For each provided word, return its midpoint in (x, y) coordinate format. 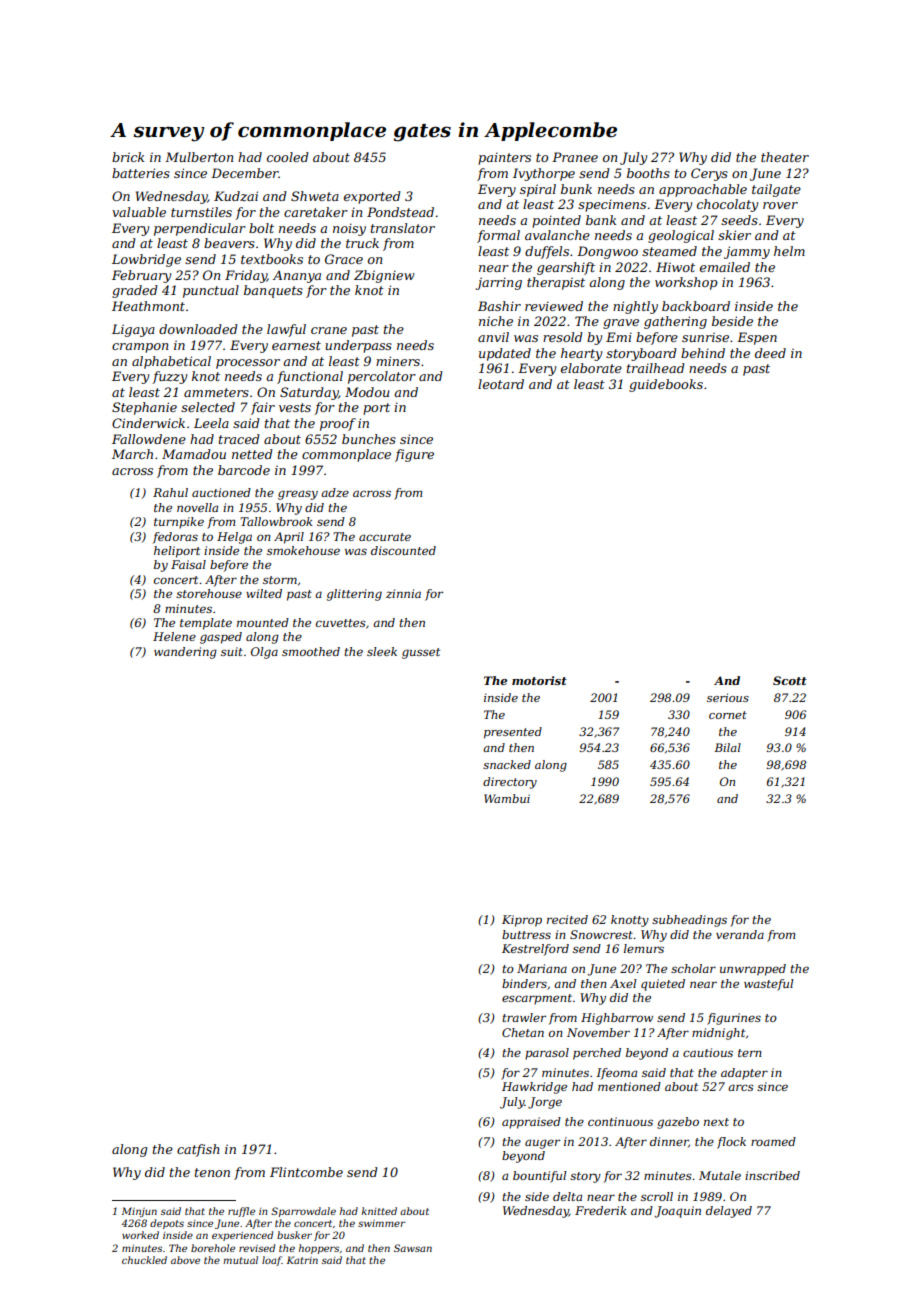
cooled (288, 157)
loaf (272, 1261)
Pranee (575, 157)
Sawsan (413, 1248)
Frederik (601, 1210)
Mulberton (199, 157)
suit (232, 651)
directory (510, 783)
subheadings (689, 921)
